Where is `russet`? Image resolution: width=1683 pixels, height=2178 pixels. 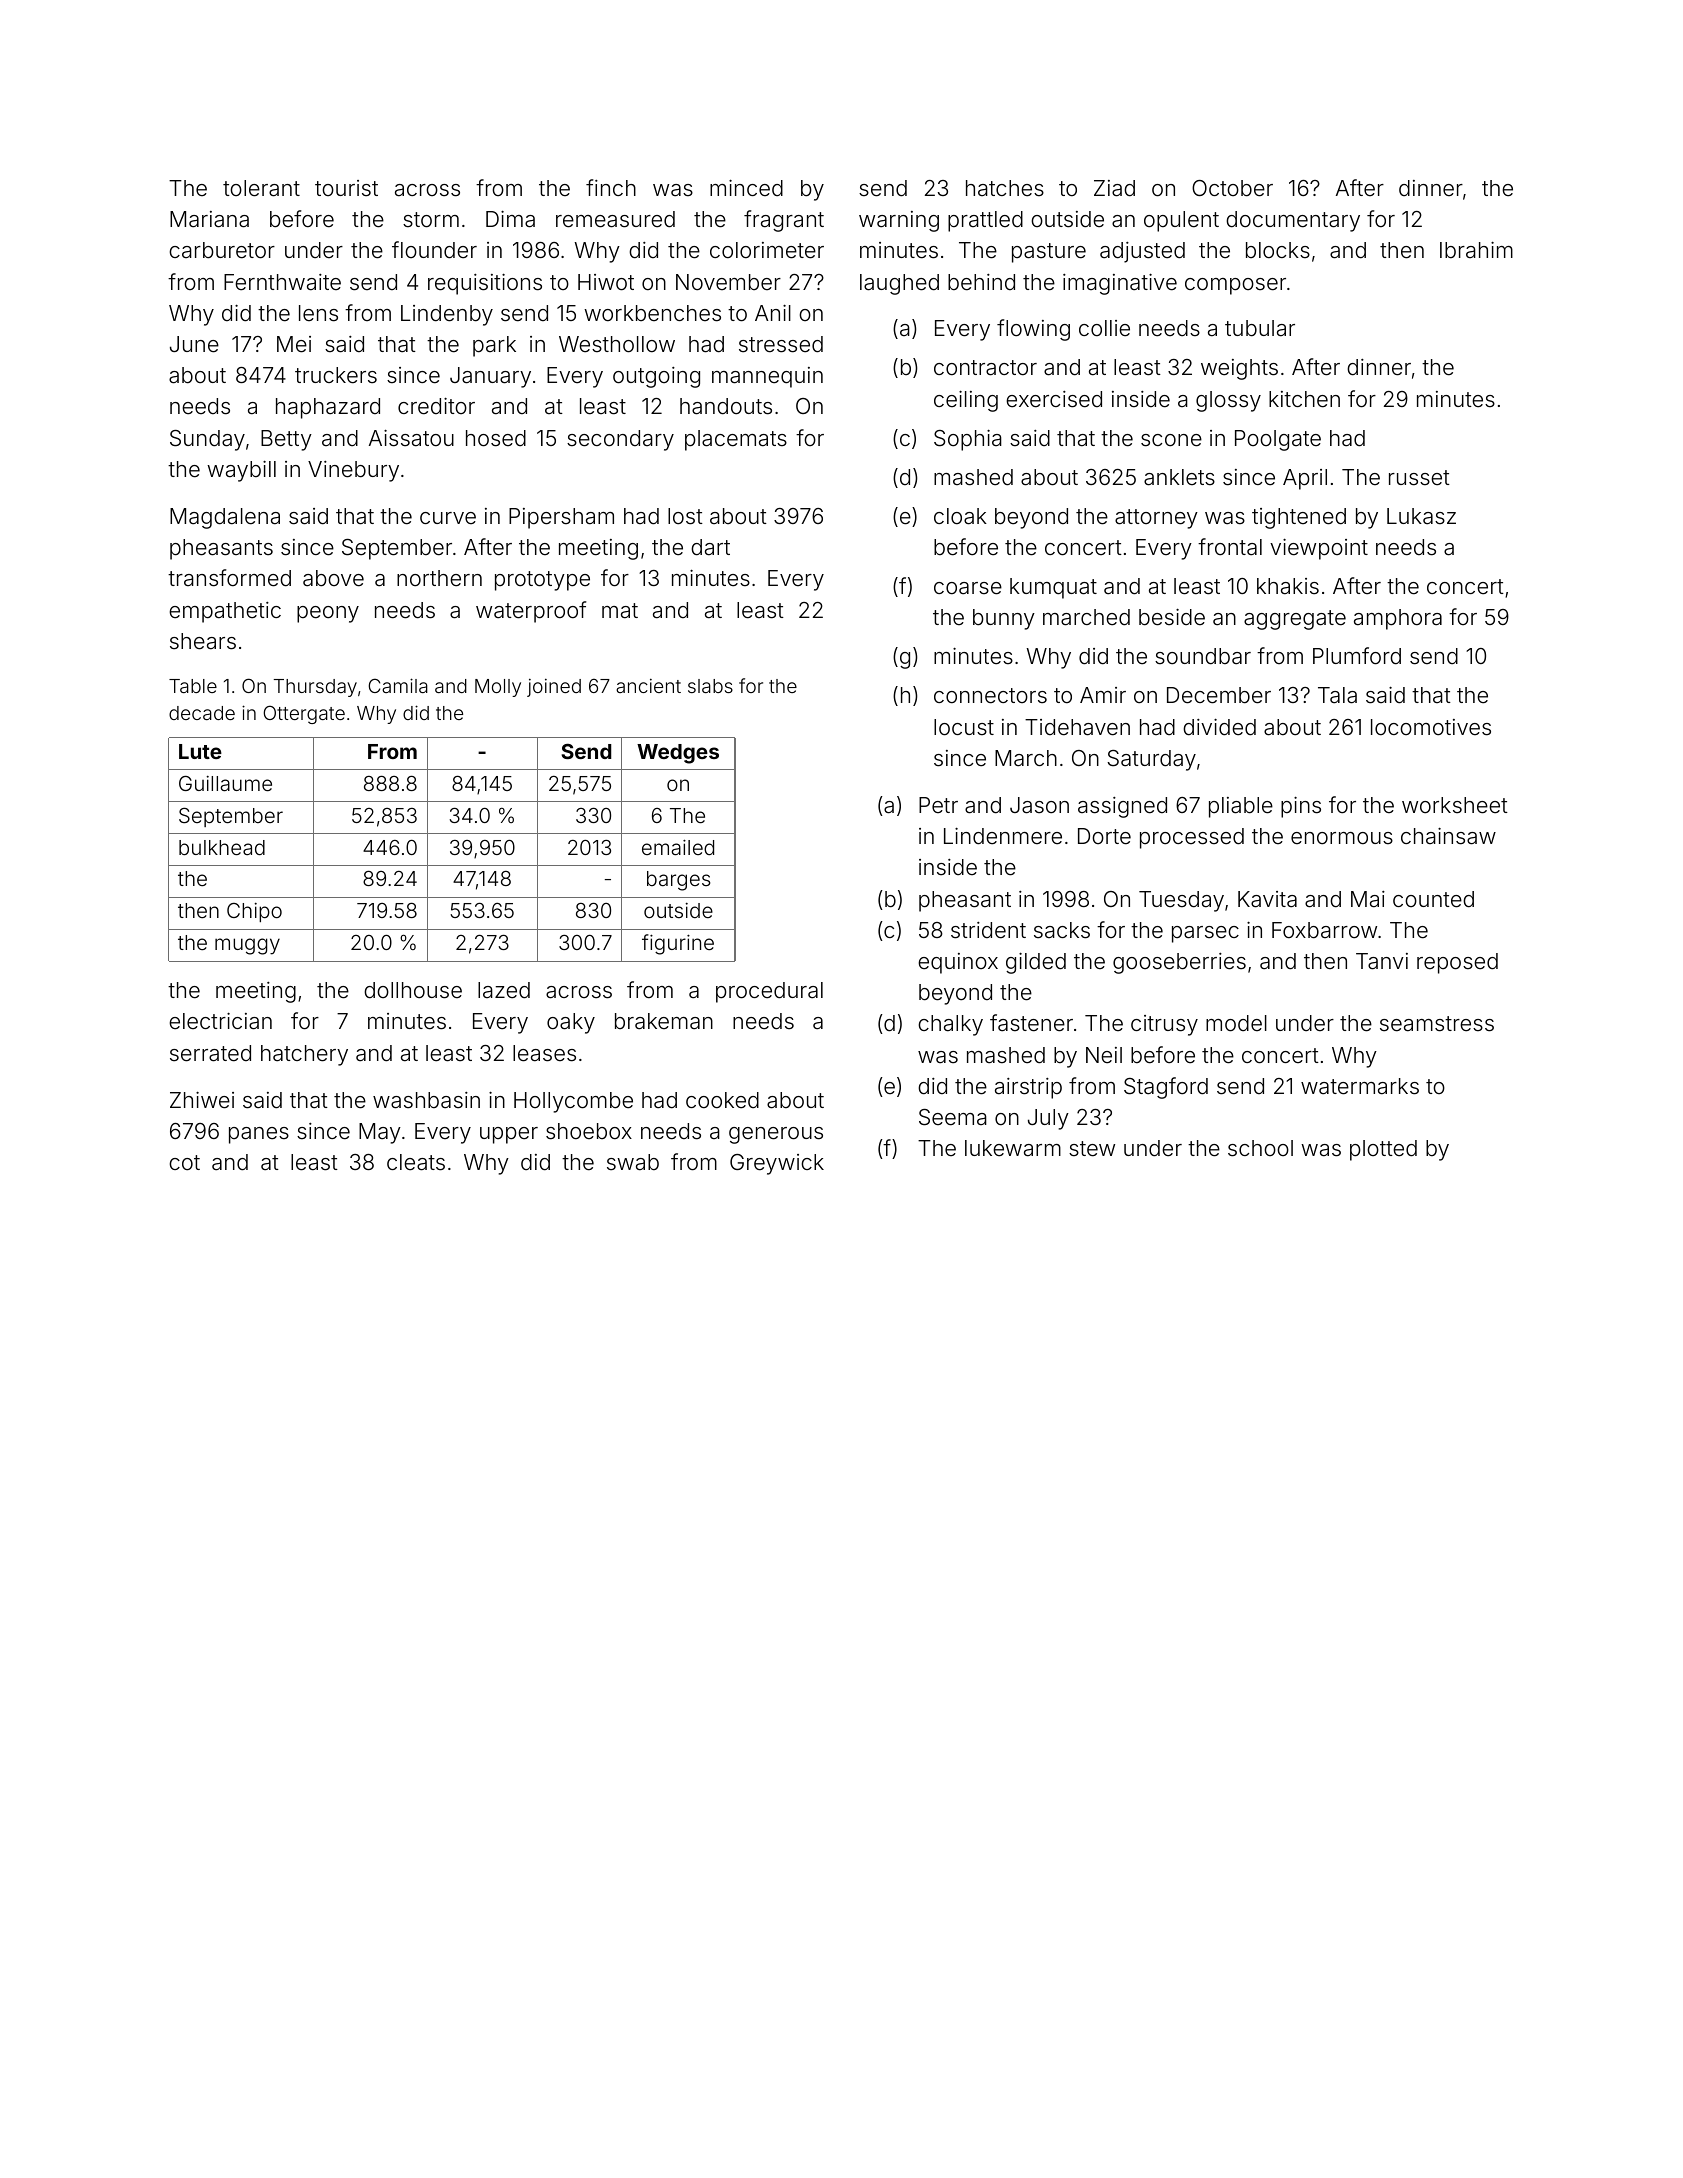 russet is located at coordinates (1419, 478).
